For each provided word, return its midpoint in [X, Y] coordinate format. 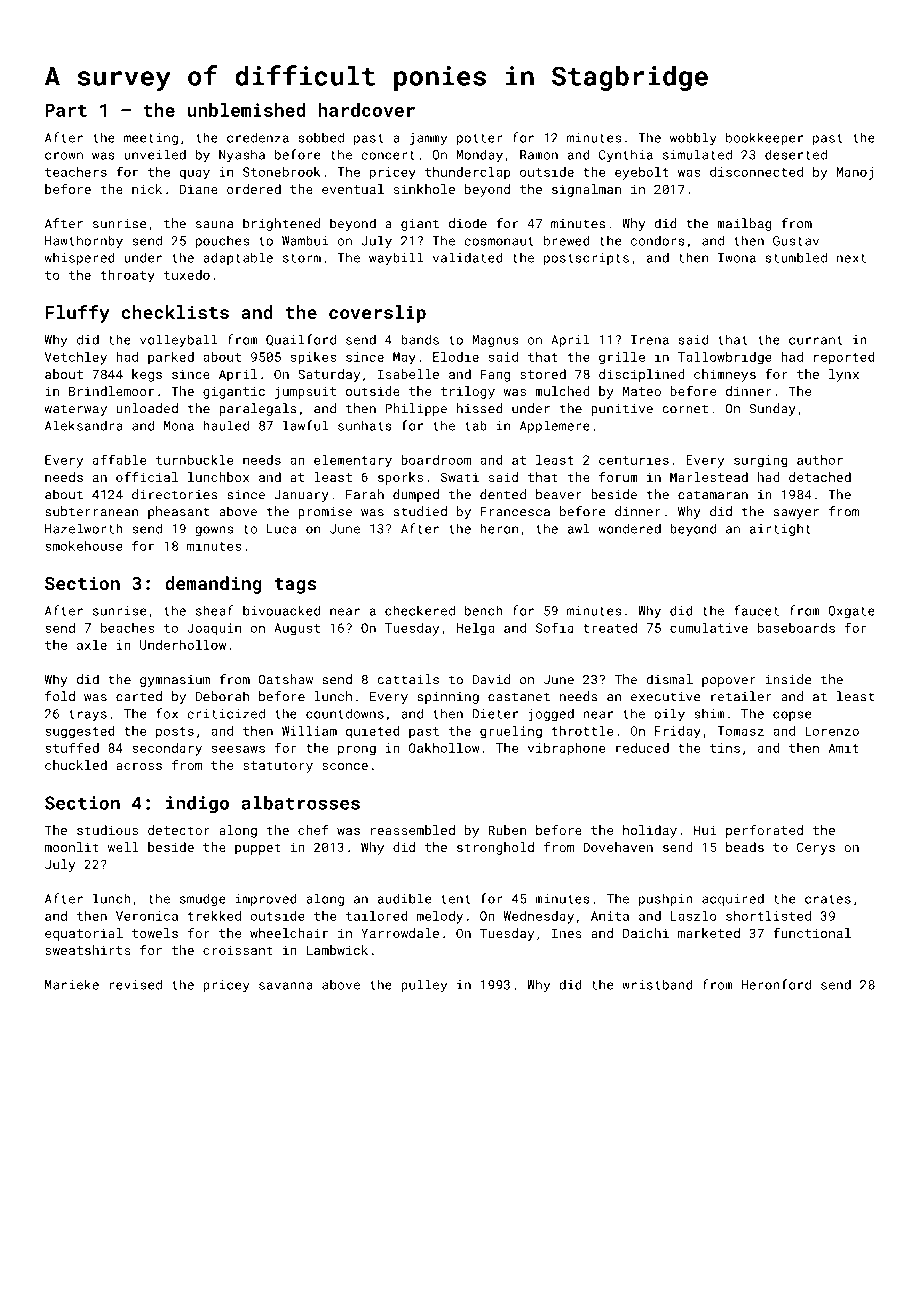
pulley [424, 986]
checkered [420, 610]
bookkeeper [764, 138]
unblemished [246, 110]
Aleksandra [84, 425]
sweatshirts [88, 950]
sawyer [796, 514]
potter [479, 139]
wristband [657, 984]
